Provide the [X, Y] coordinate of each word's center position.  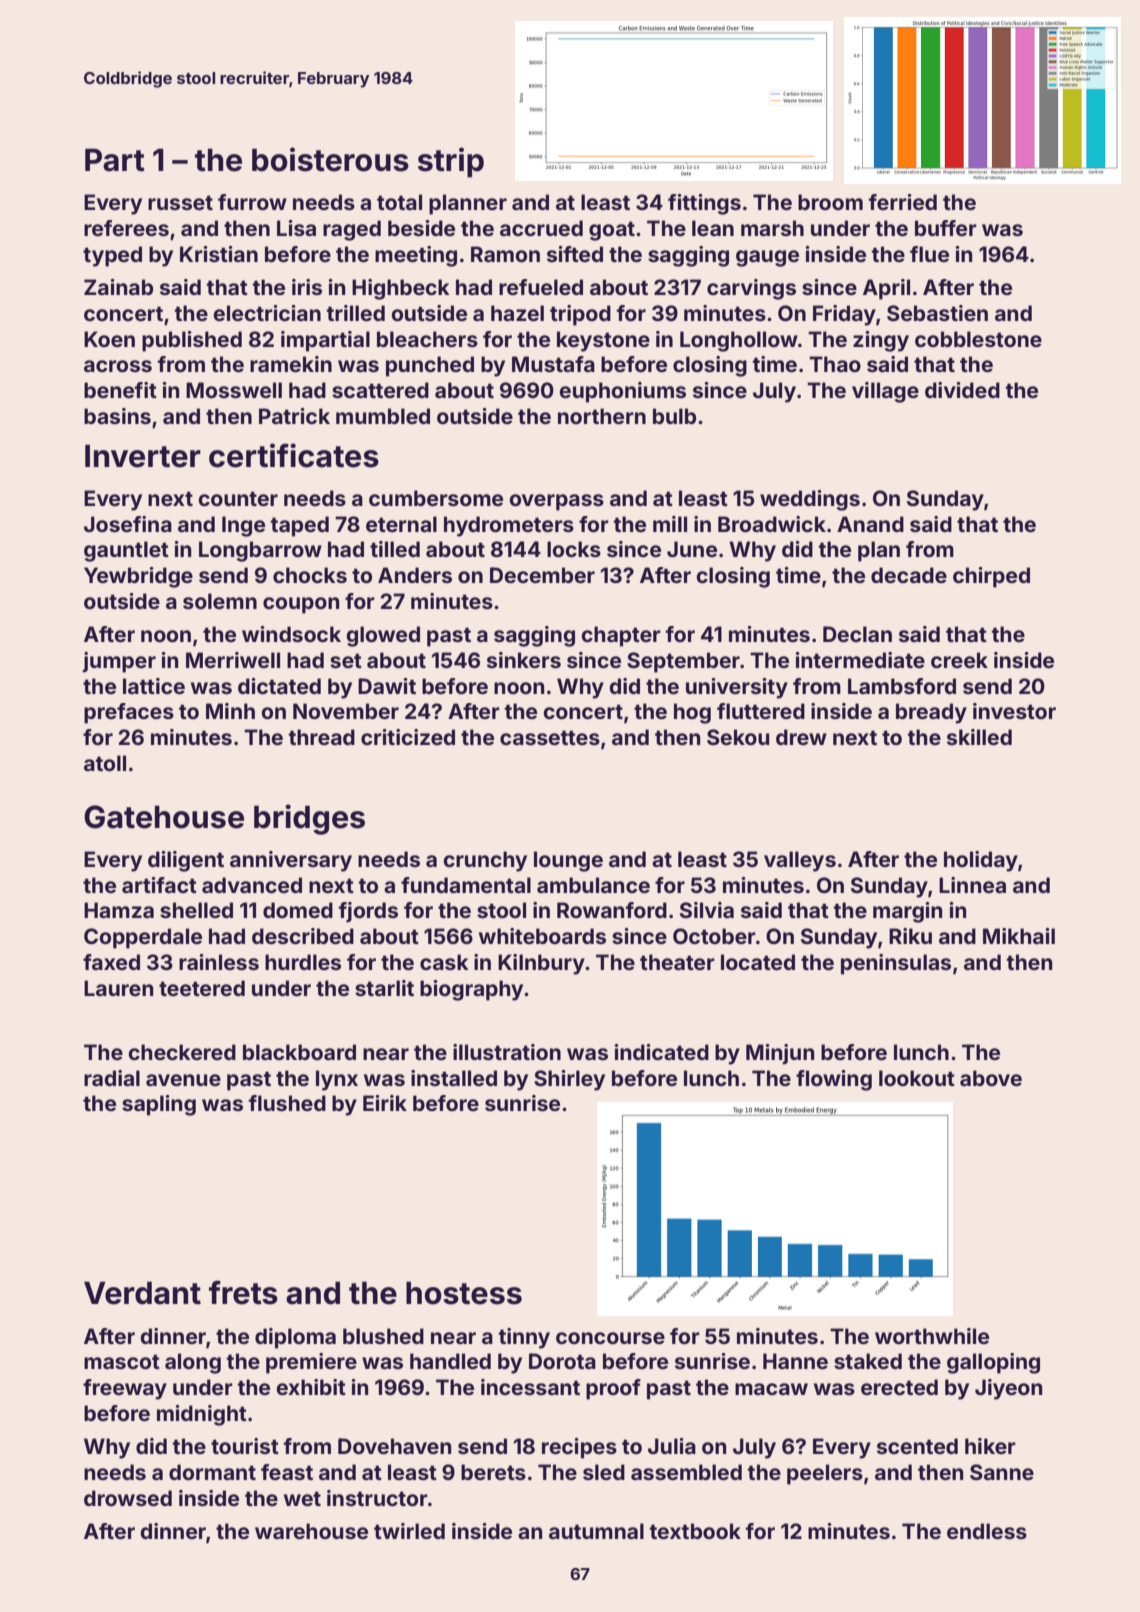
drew [801, 737]
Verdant [142, 1293]
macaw [771, 1389]
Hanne [795, 1361]
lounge [568, 861]
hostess [464, 1293]
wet [302, 1498]
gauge [767, 258]
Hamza [119, 910]
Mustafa [553, 364]
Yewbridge [138, 577]
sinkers [524, 660]
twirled [409, 1531]
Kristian [219, 254]
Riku [910, 936]
